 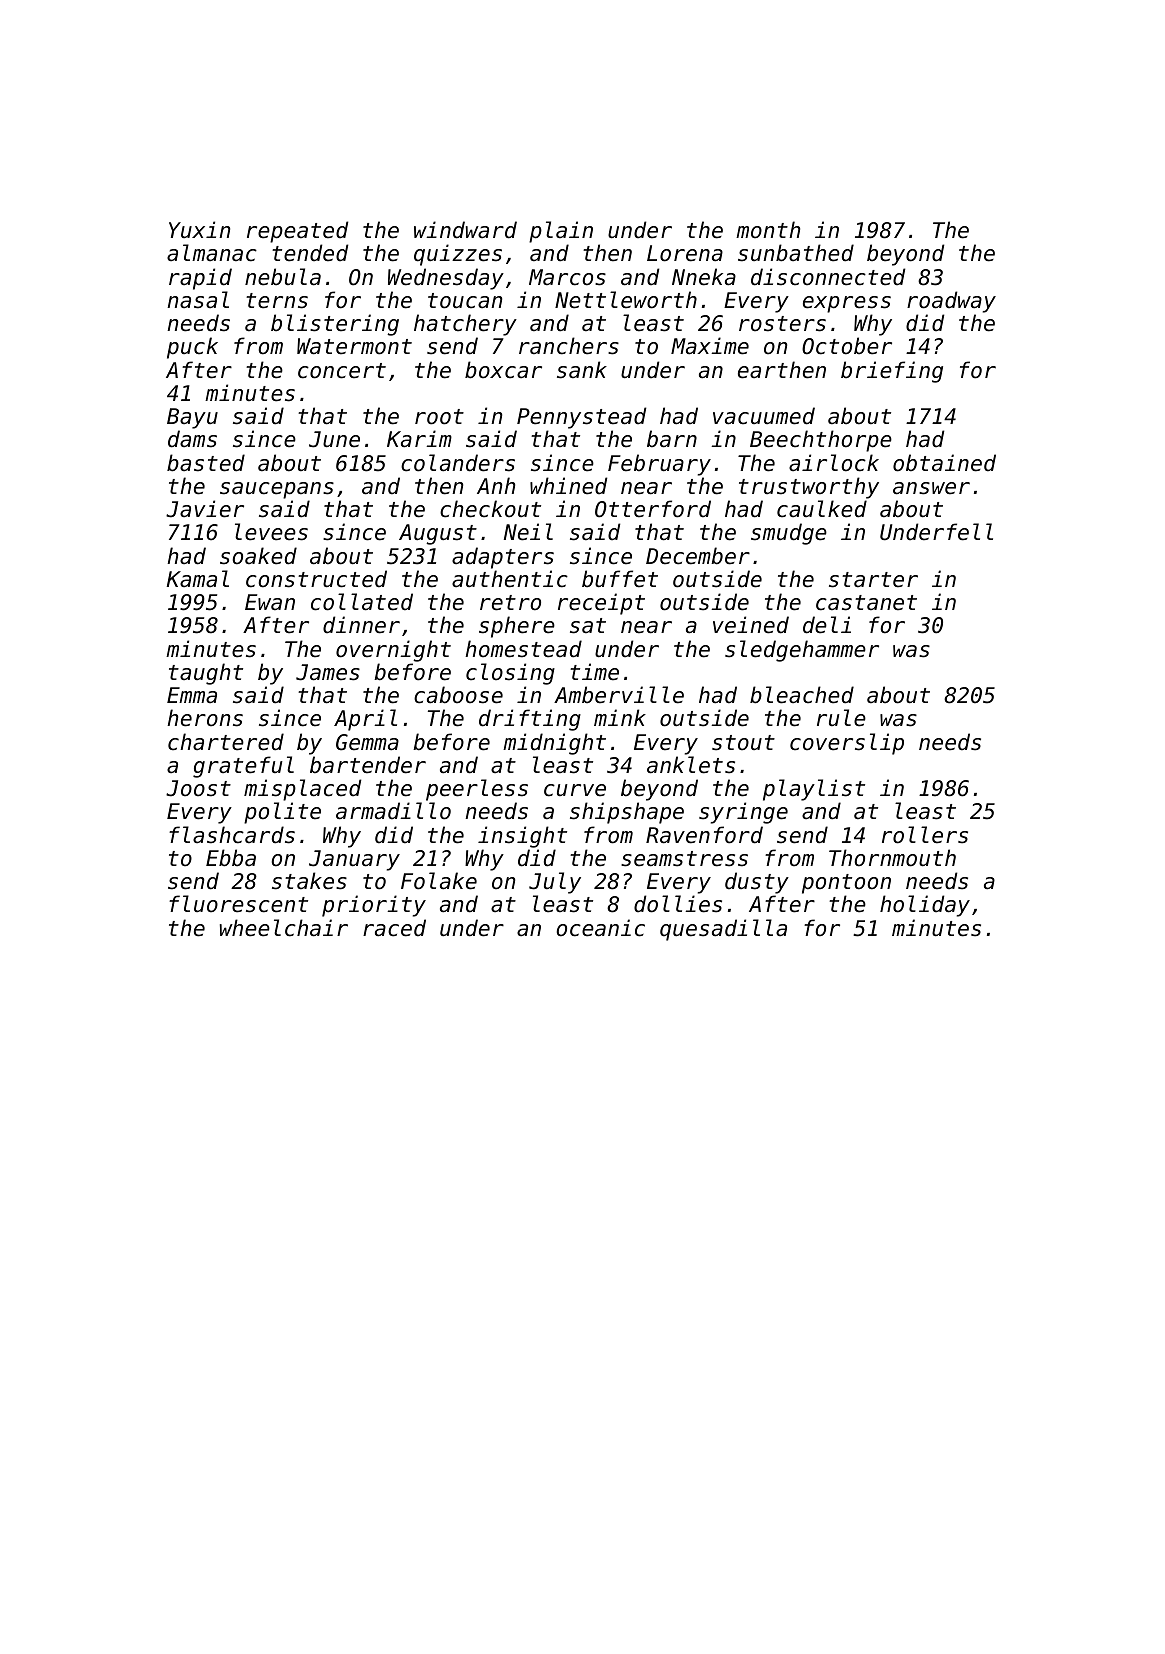 I want to click on colanders, so click(x=458, y=463).
